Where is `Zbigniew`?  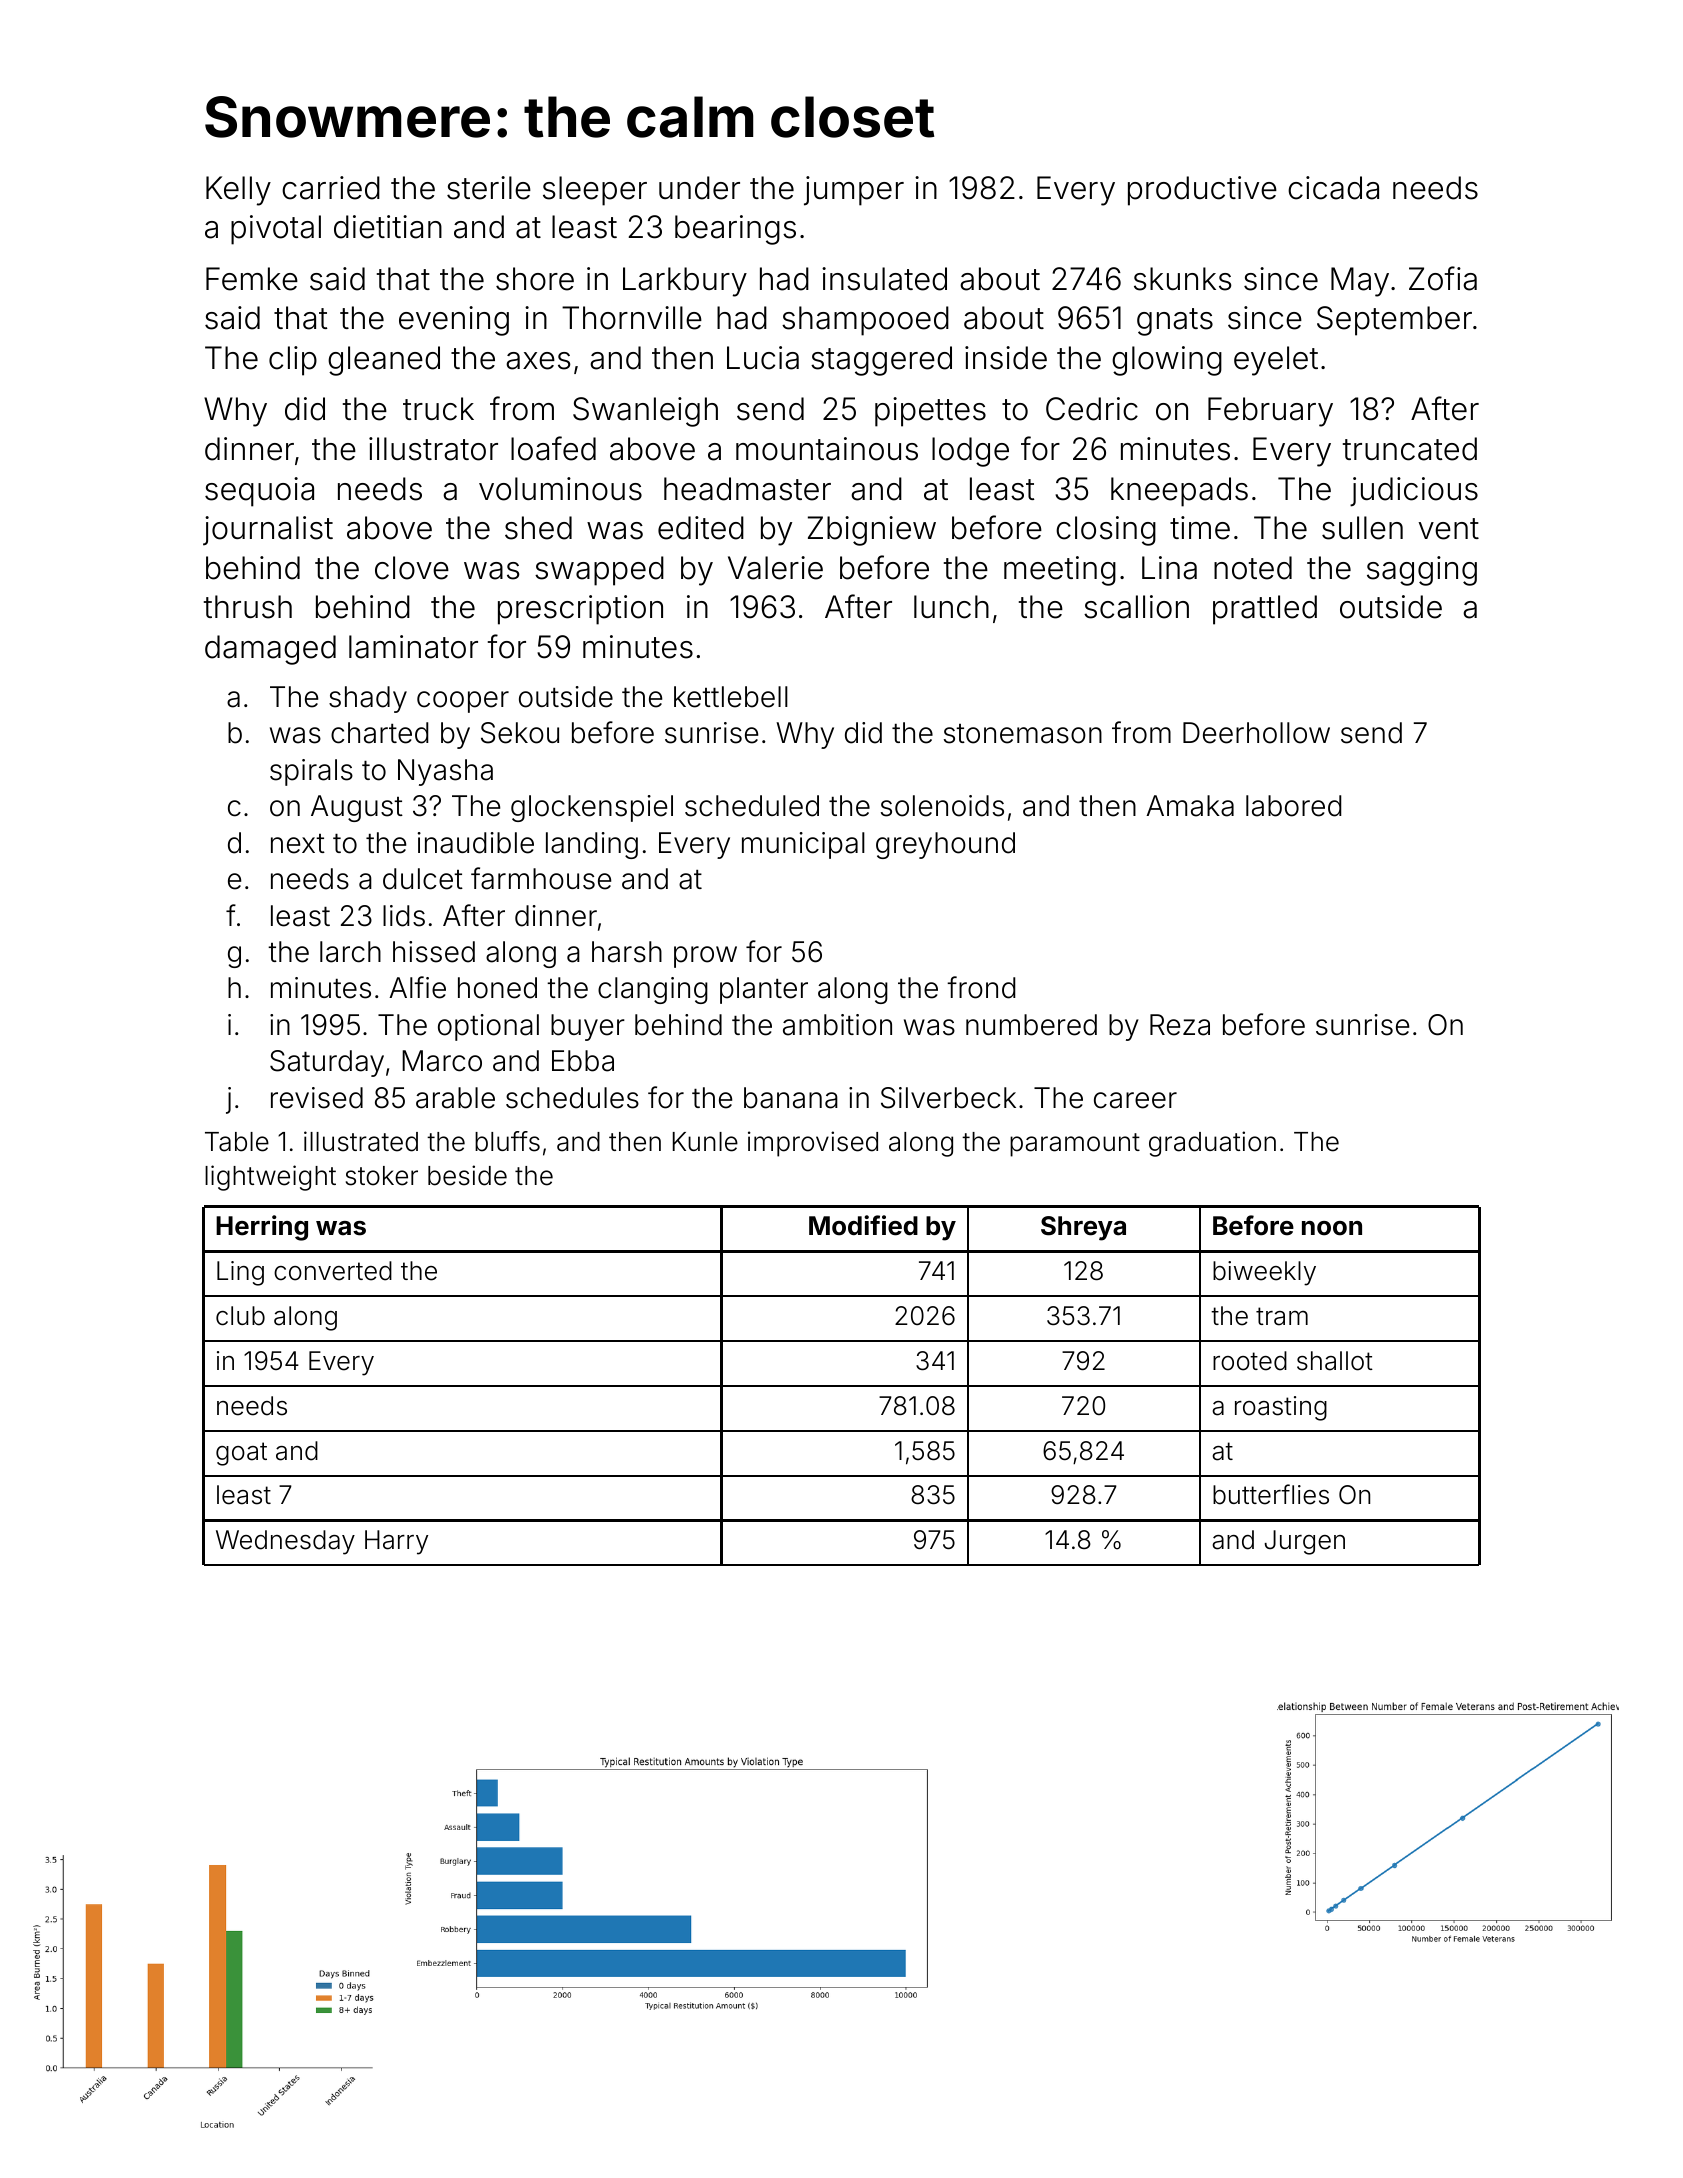
Zbigniew is located at coordinates (872, 531).
